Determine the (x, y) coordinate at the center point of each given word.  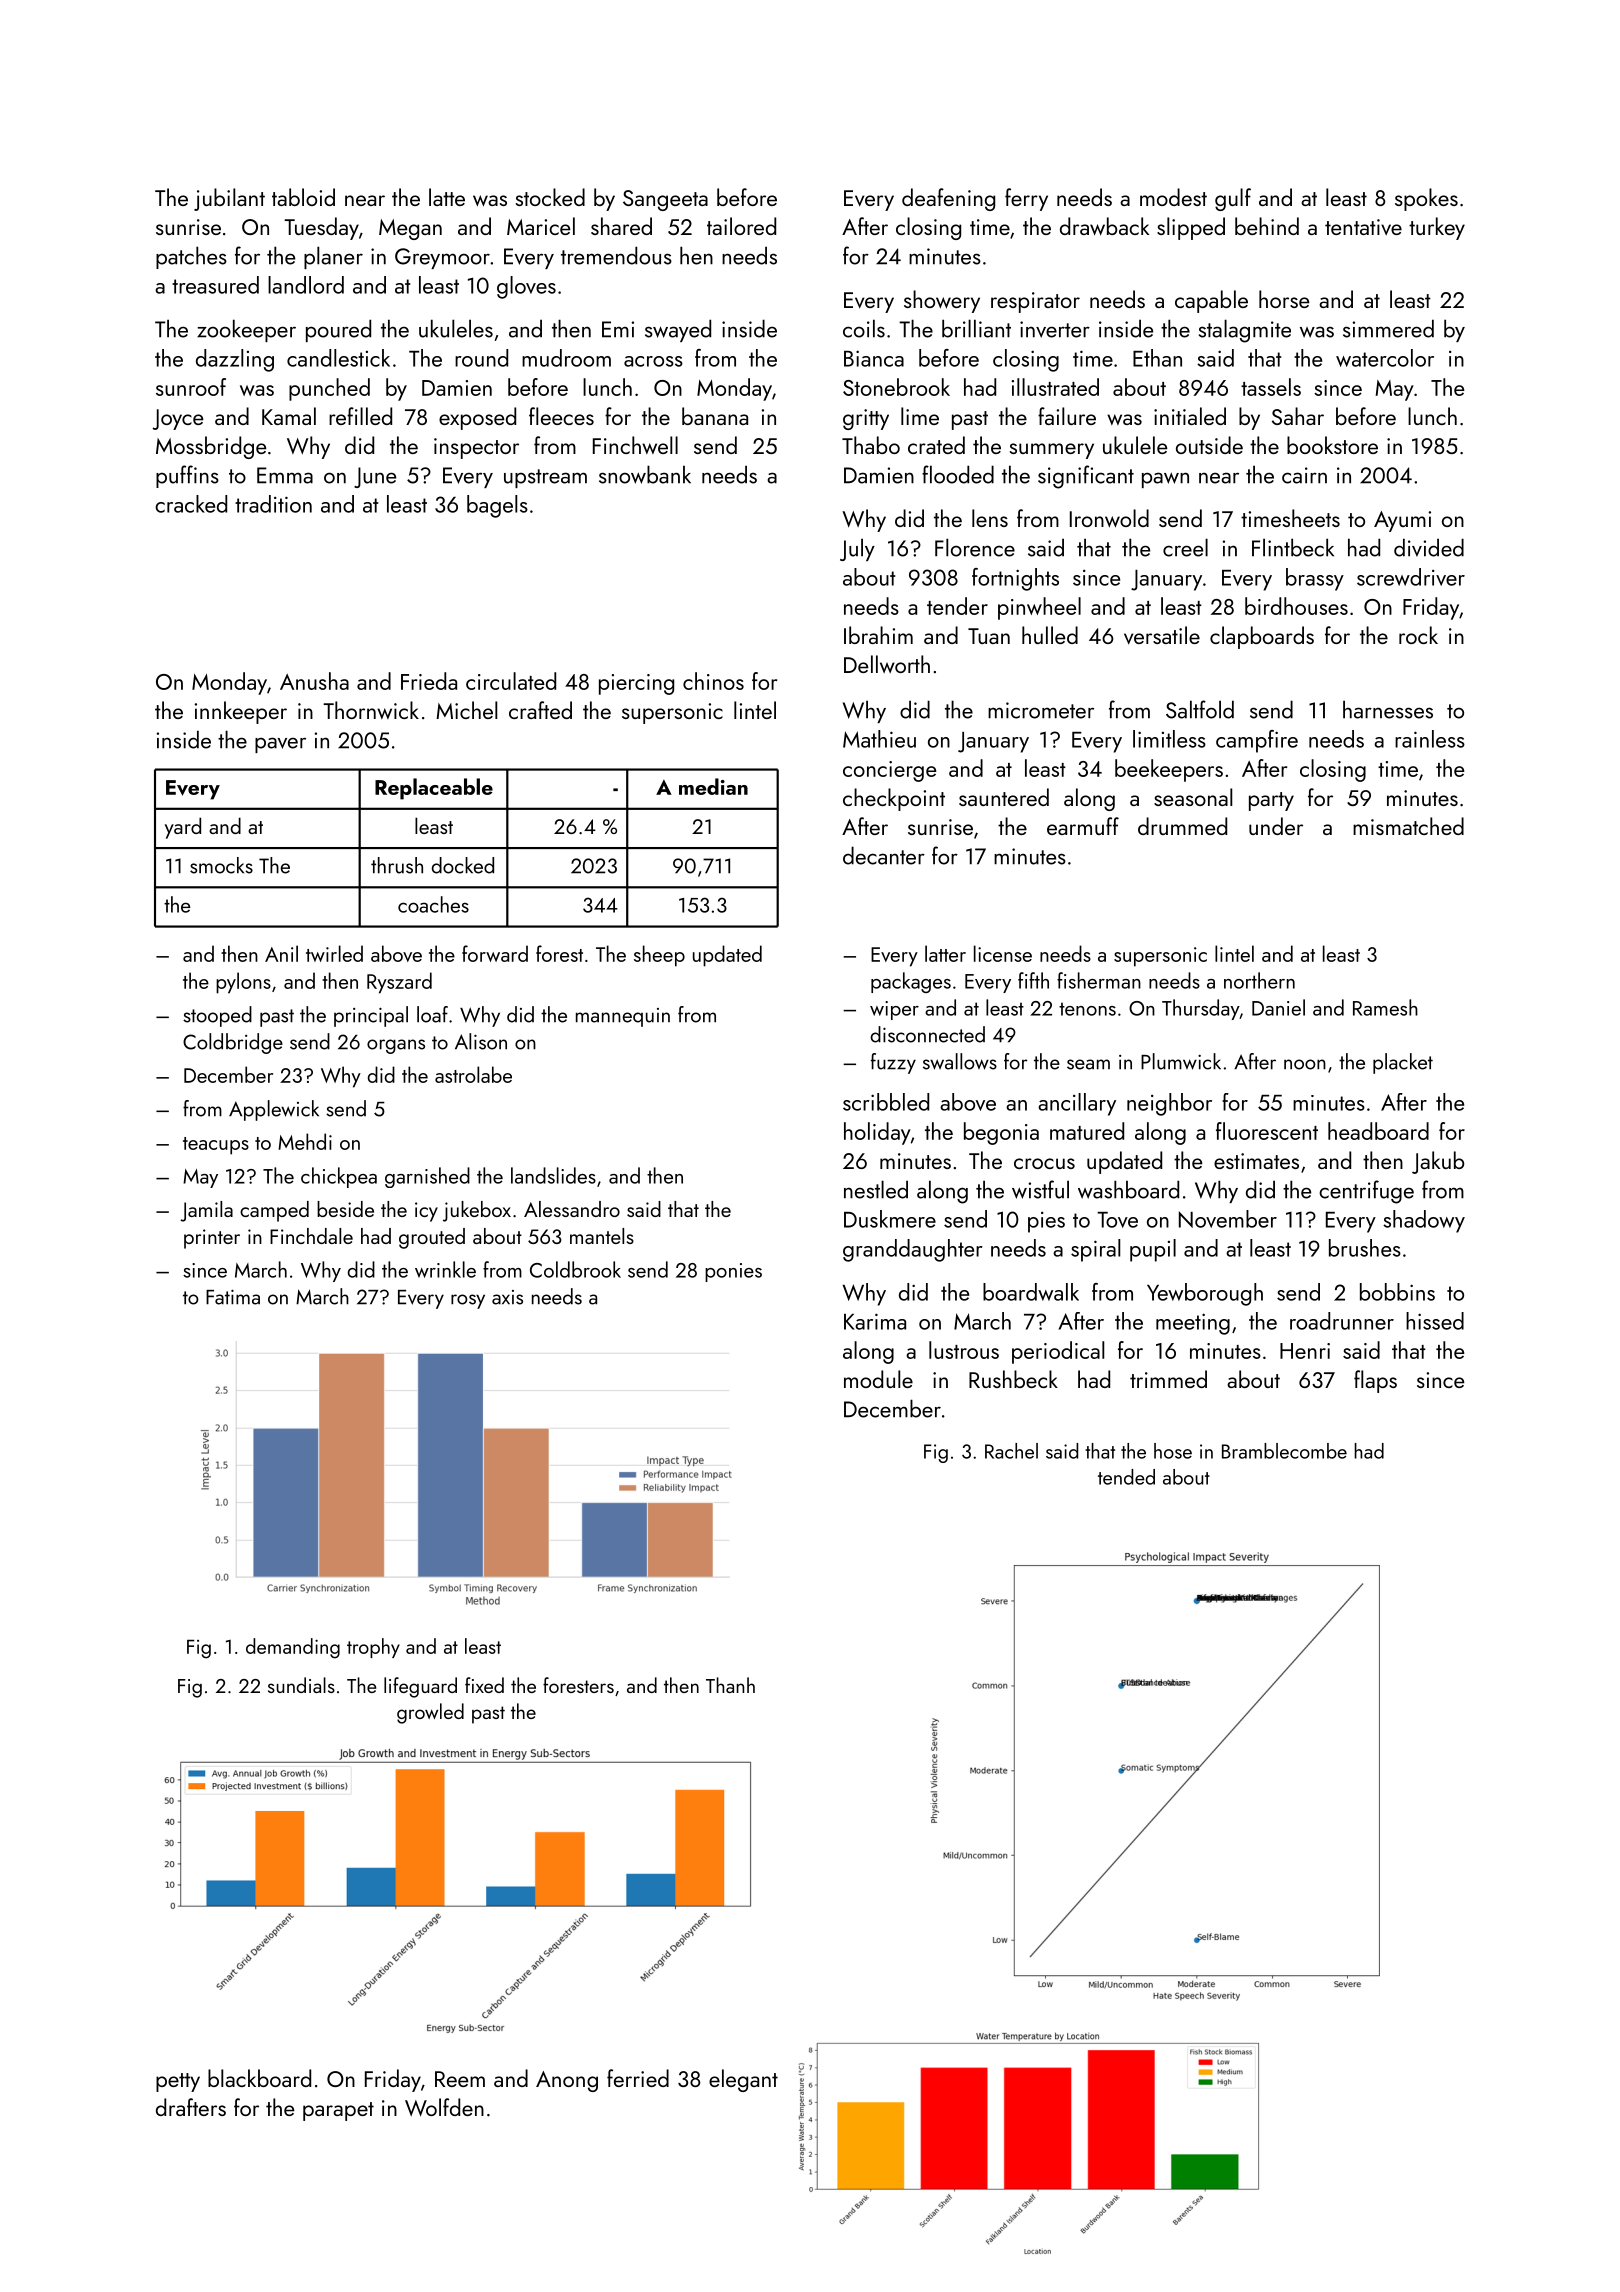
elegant (743, 2080)
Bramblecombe (1284, 1451)
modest (1173, 197)
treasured (215, 285)
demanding (293, 1648)
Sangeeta (665, 200)
